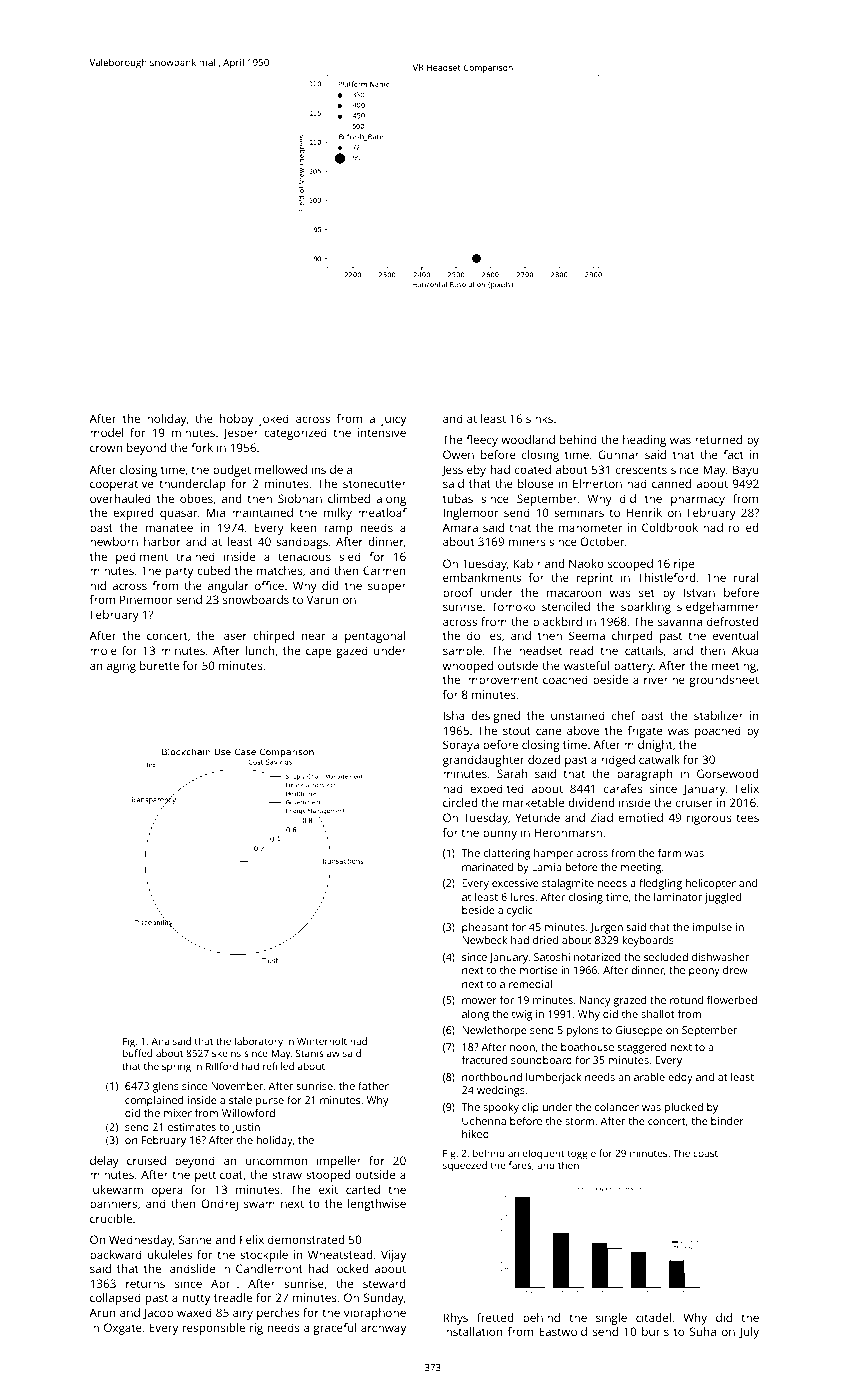 The width and height of the page is (849, 1400). I want to click on notarized, so click(597, 957).
